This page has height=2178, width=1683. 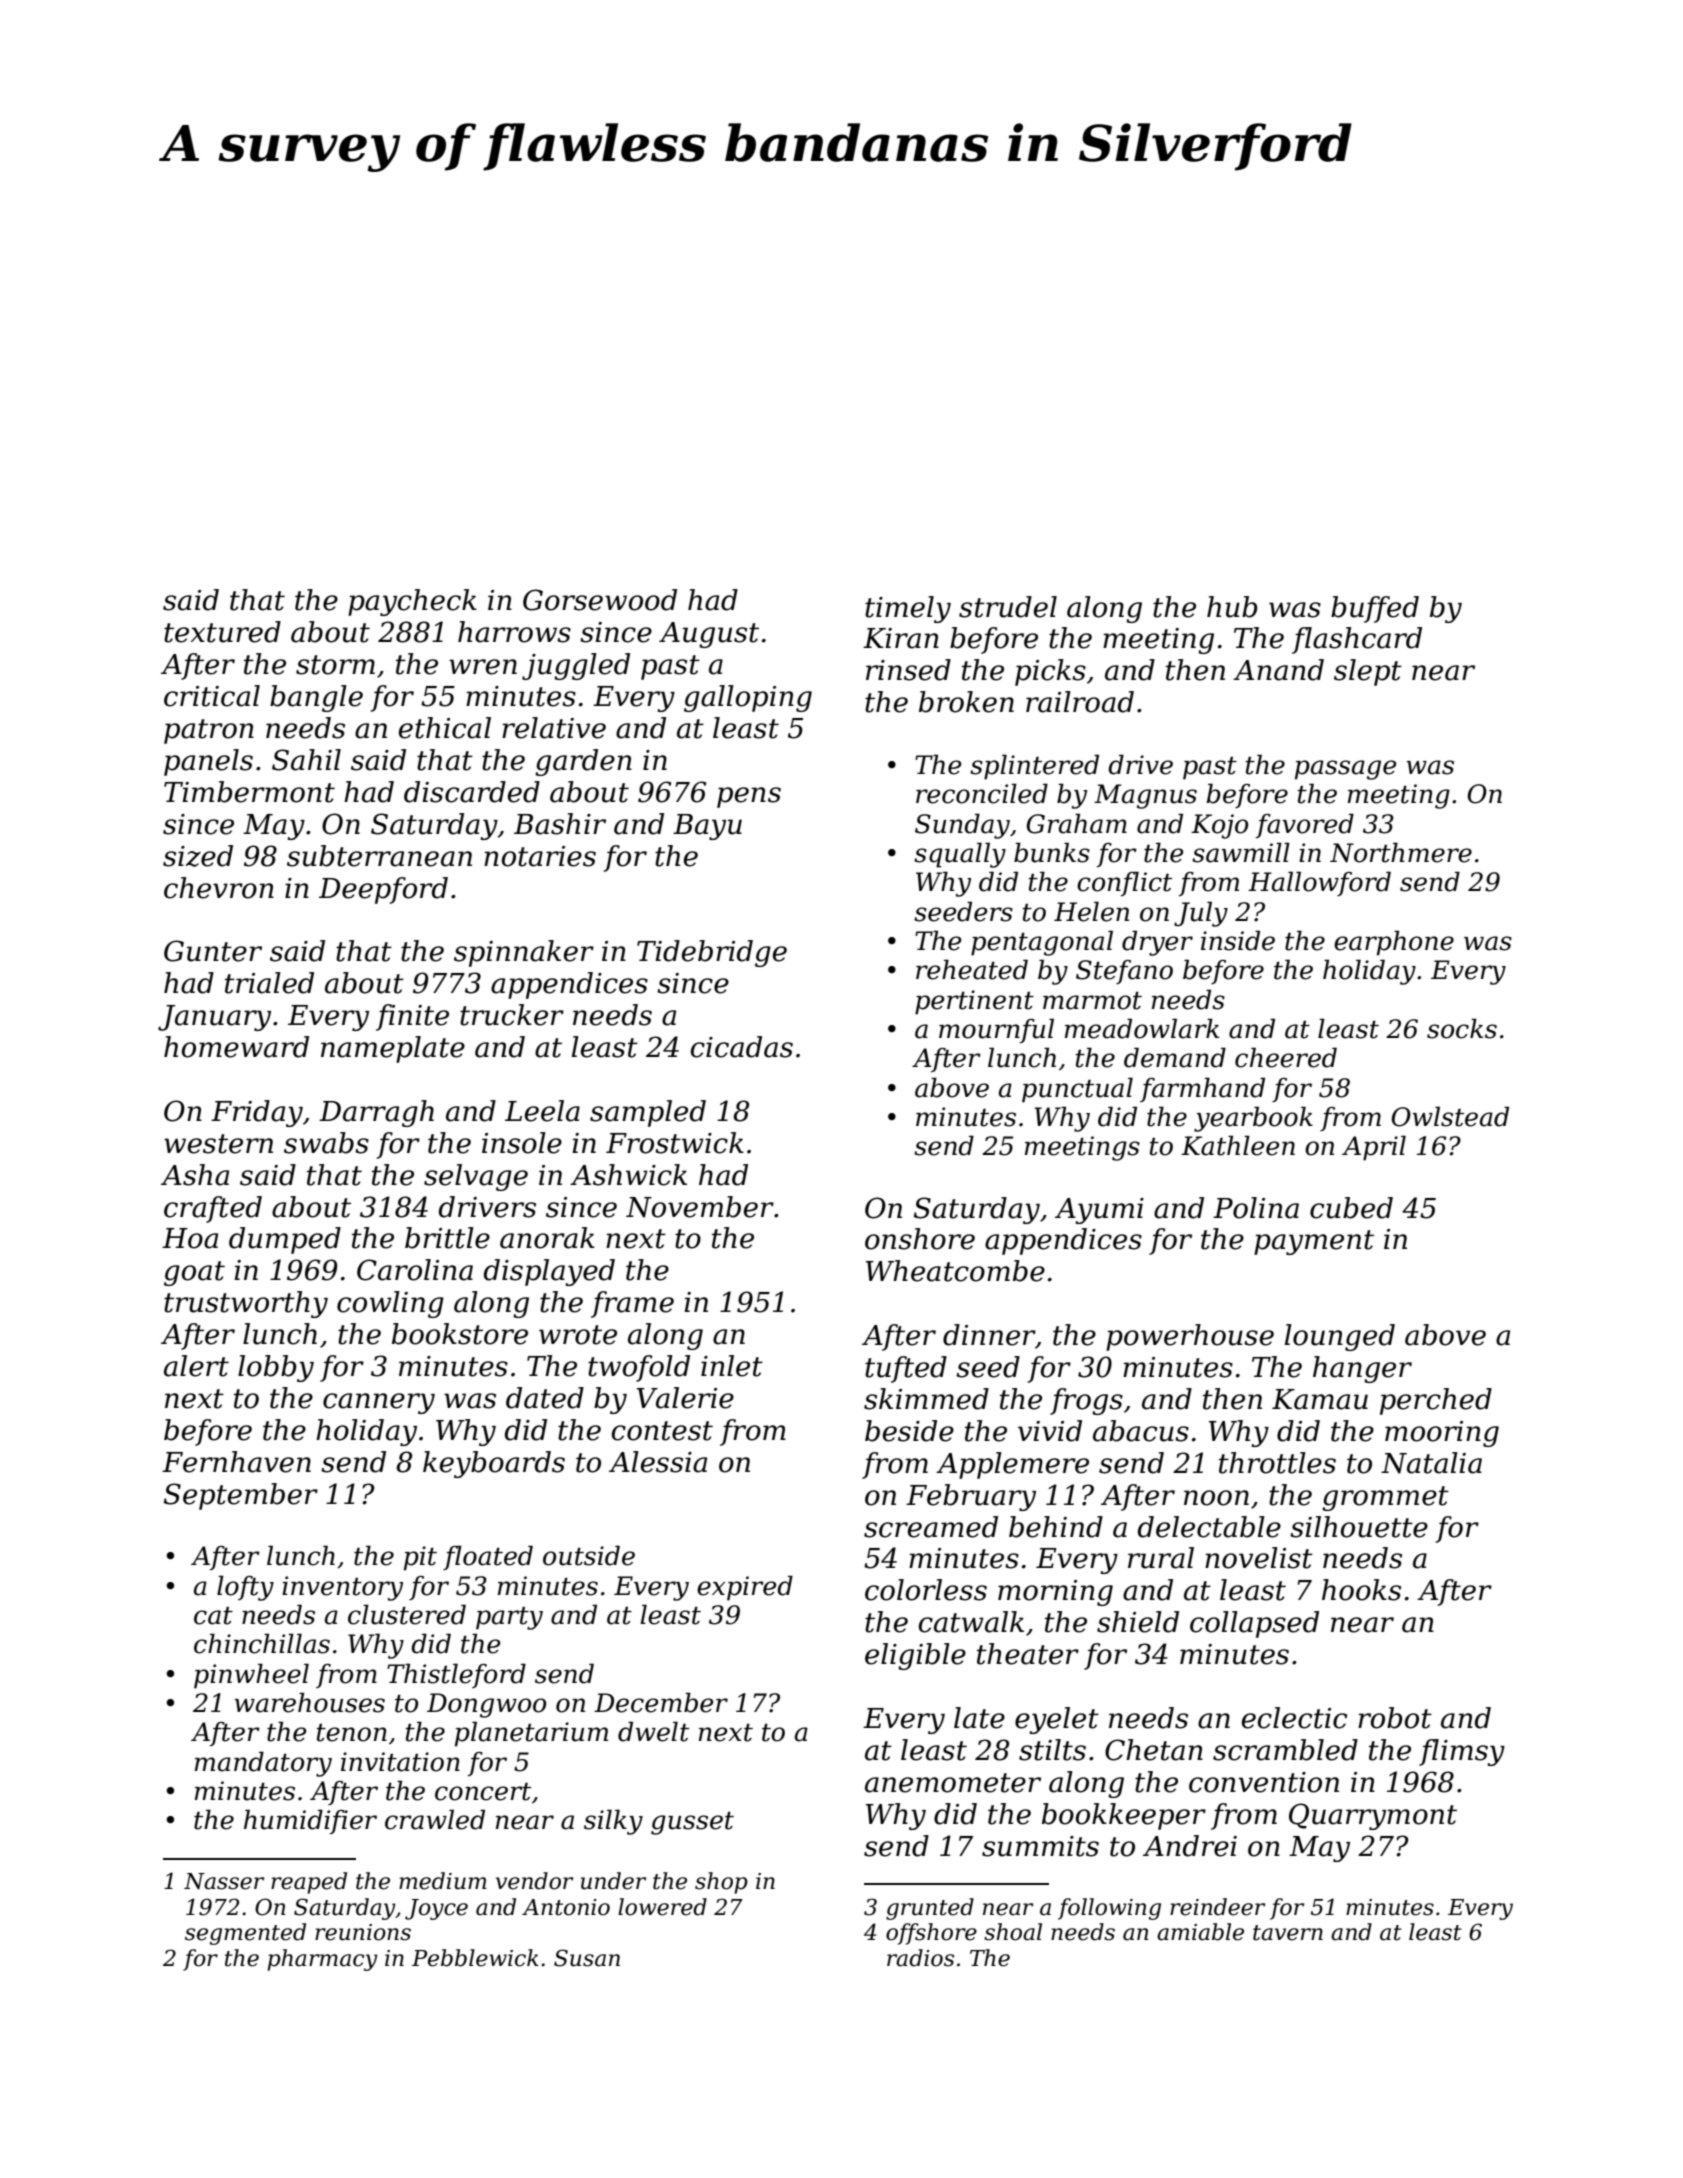 What do you see at coordinates (322, 1960) in the page?
I see `pharmacy` at bounding box center [322, 1960].
